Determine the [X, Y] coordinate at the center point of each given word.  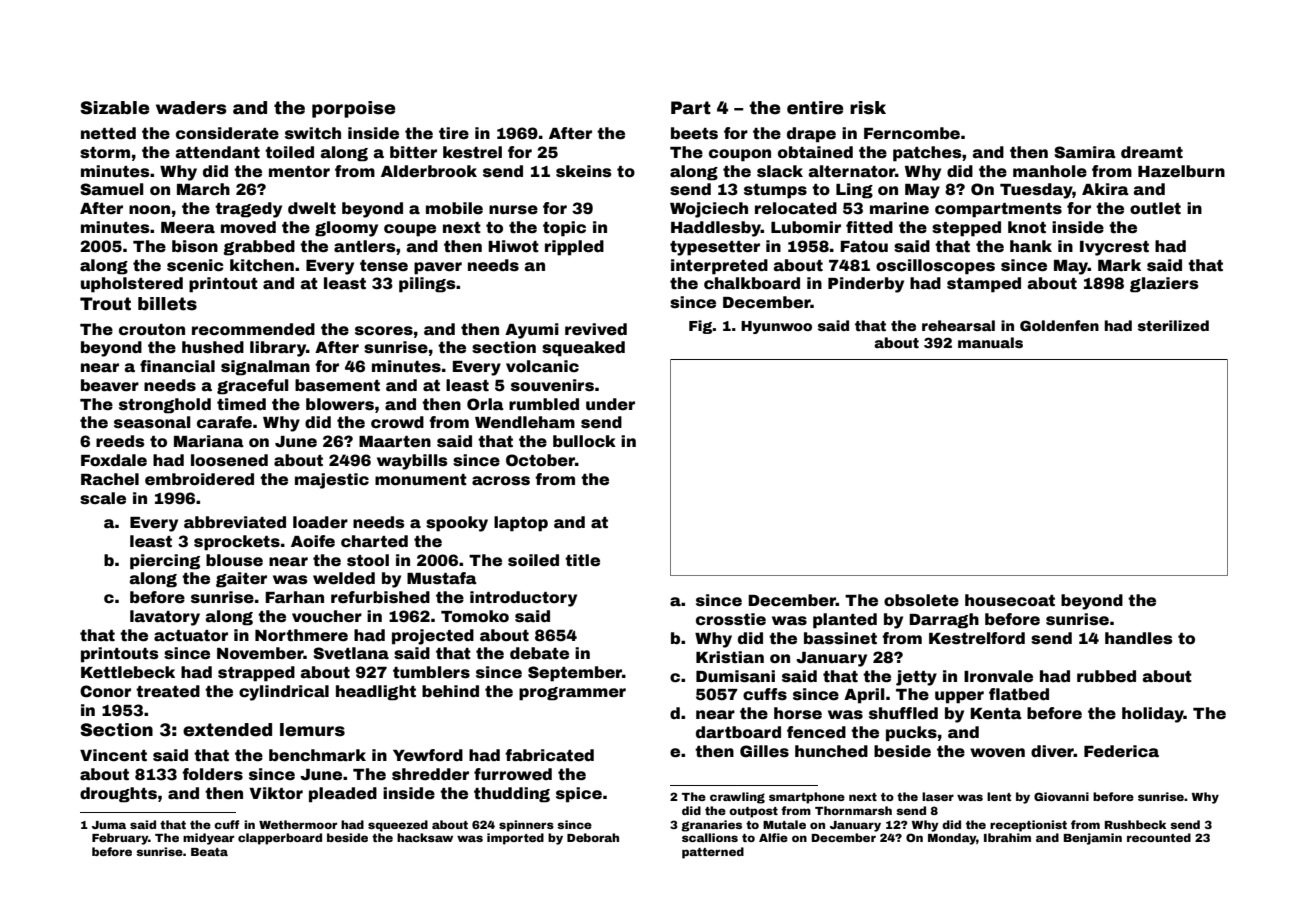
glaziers [1164, 285]
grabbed [259, 248]
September [575, 674]
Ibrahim [1007, 837]
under [610, 404]
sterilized [1173, 325]
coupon [740, 155]
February [120, 839]
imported [515, 839]
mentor [299, 172]
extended [227, 730]
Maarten [395, 442]
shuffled [903, 713]
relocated [796, 208]
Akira [1105, 189]
